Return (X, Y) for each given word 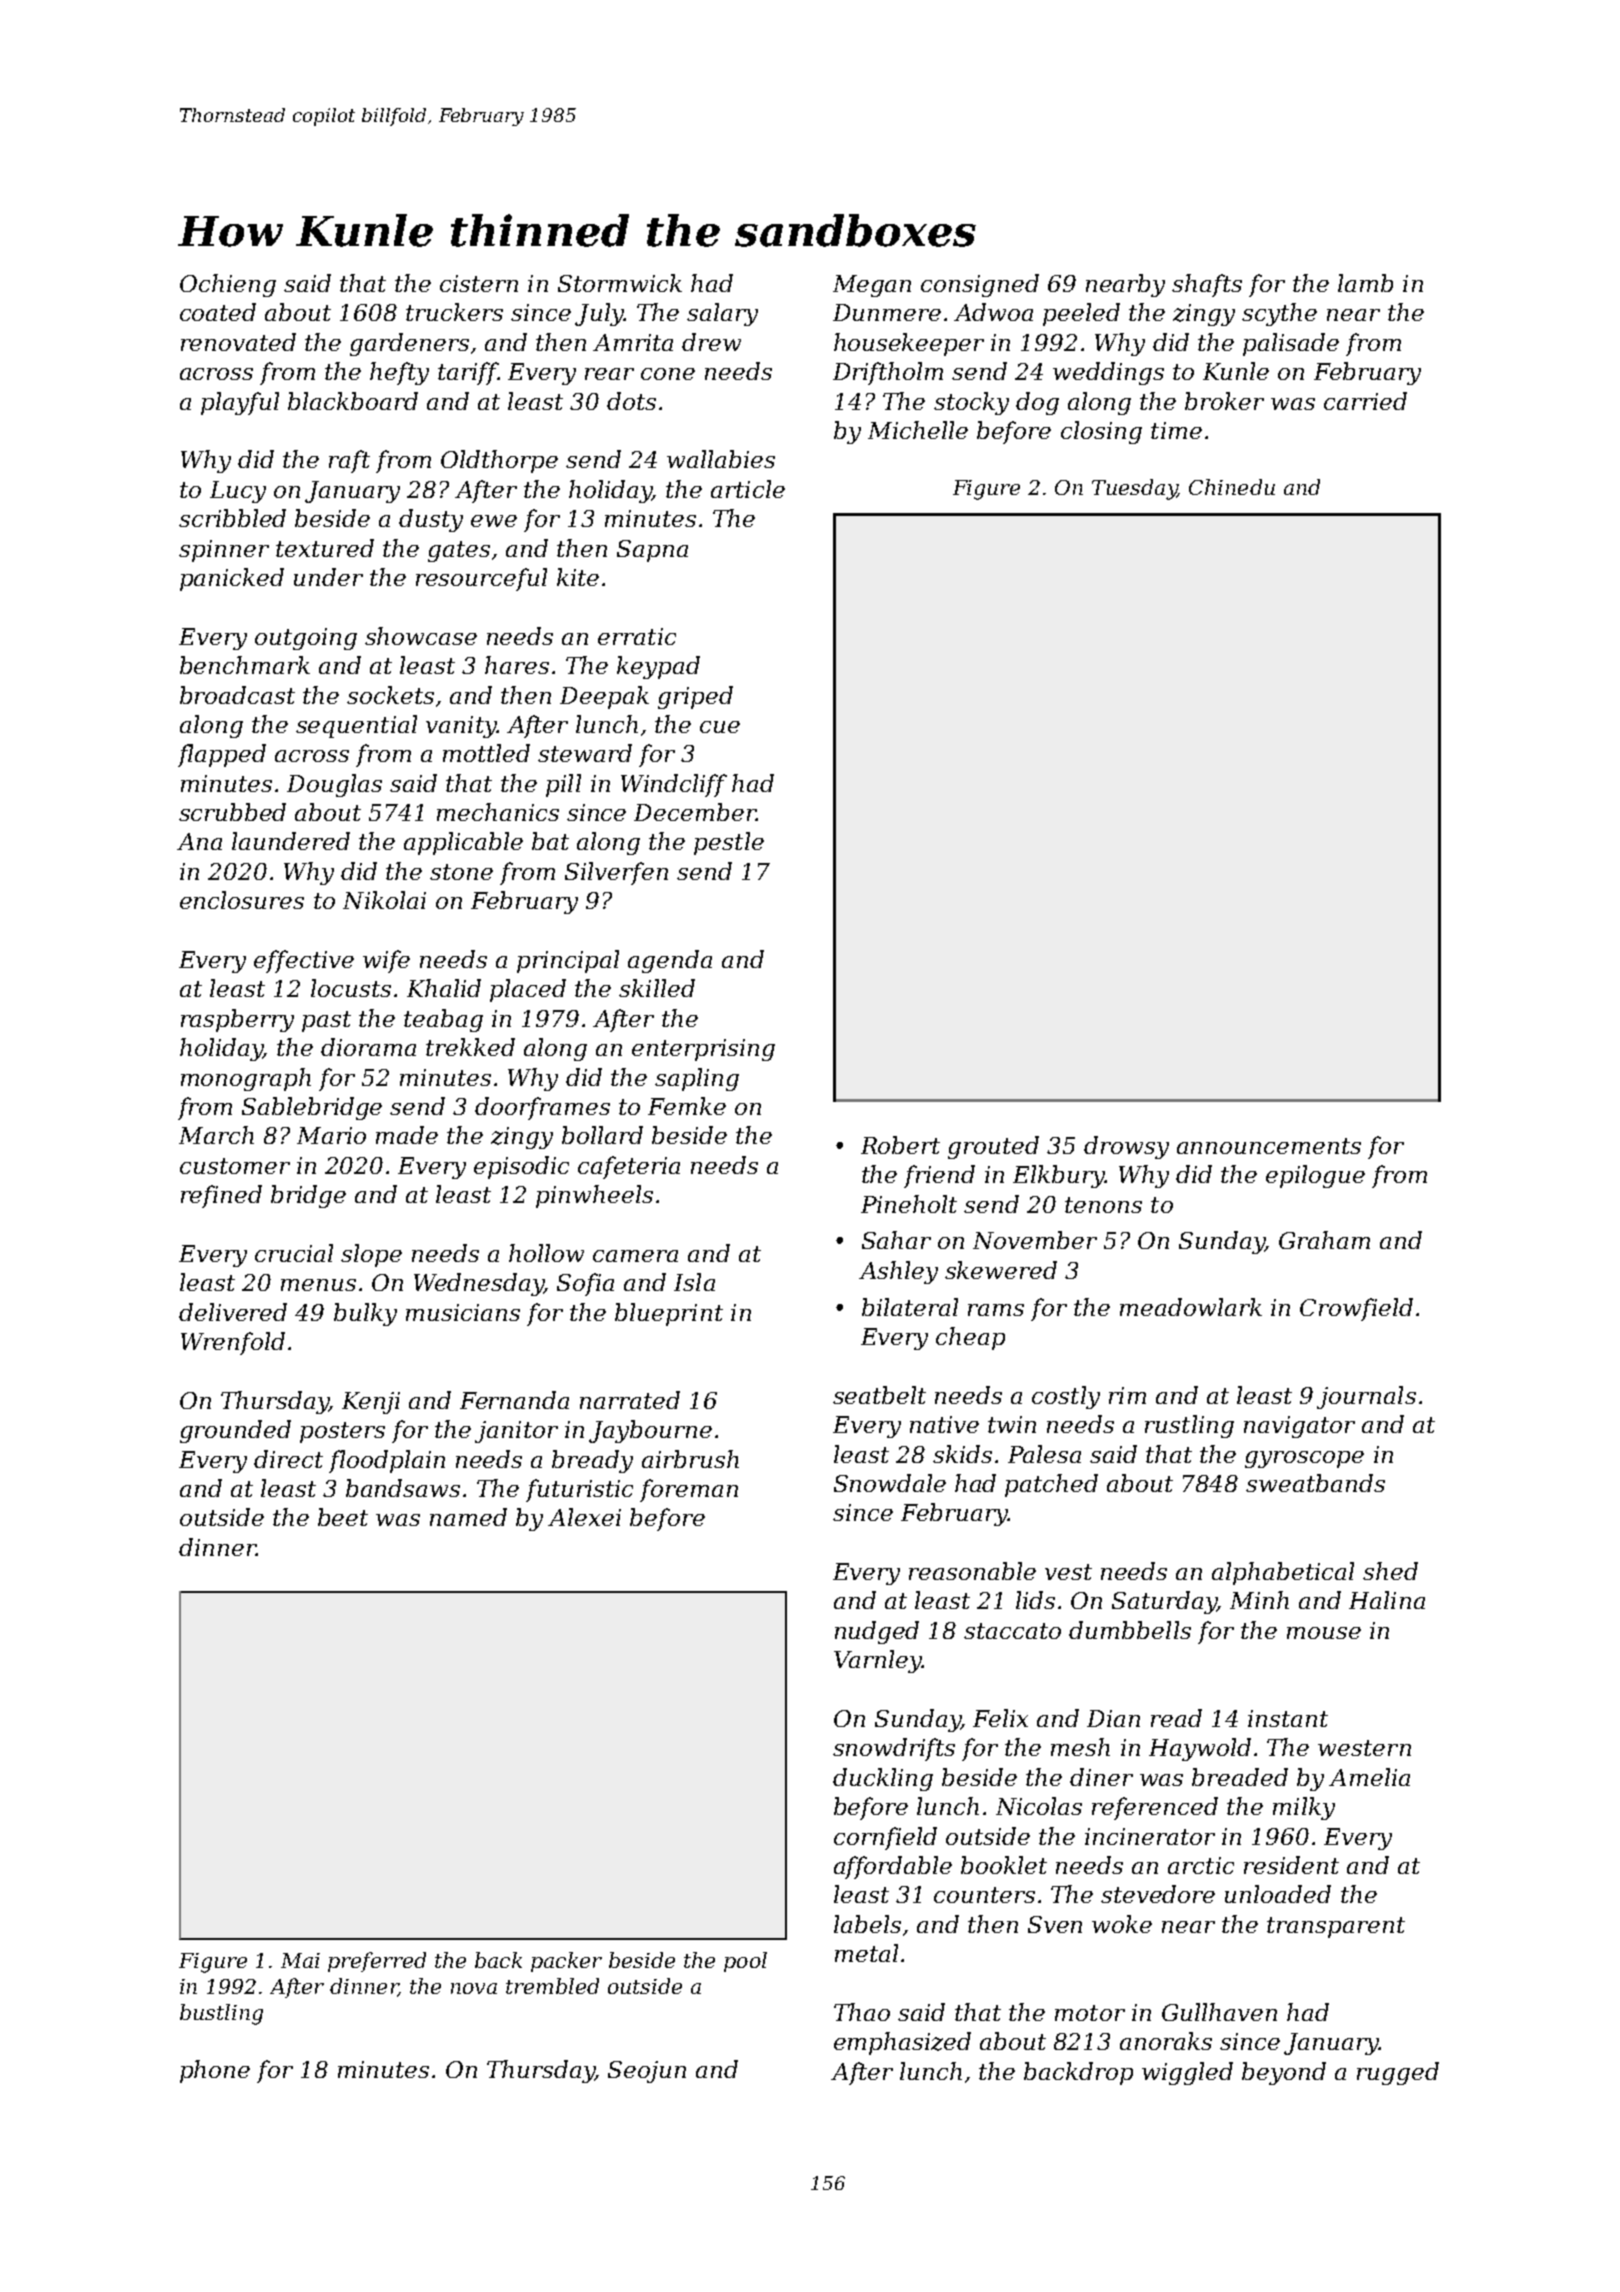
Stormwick (620, 283)
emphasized (902, 2043)
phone (215, 2071)
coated (218, 312)
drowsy (1126, 1147)
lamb (1365, 283)
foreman (689, 1490)
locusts (351, 988)
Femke (687, 1106)
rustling (1189, 1426)
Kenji (371, 1403)
